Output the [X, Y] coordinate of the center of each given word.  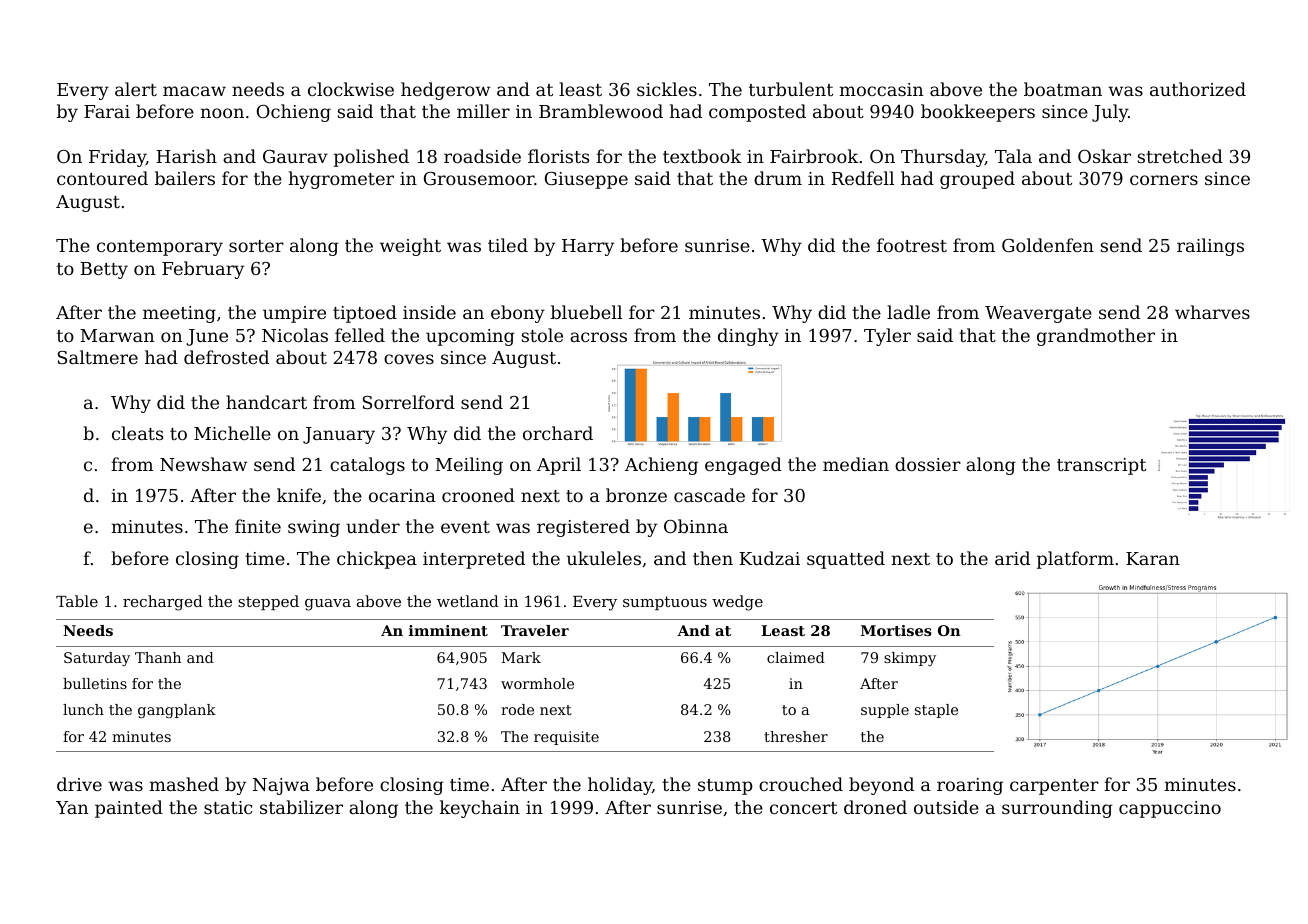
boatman [1063, 89]
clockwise [351, 89]
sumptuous [665, 603]
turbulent [791, 89]
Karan [1153, 558]
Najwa [281, 786]
